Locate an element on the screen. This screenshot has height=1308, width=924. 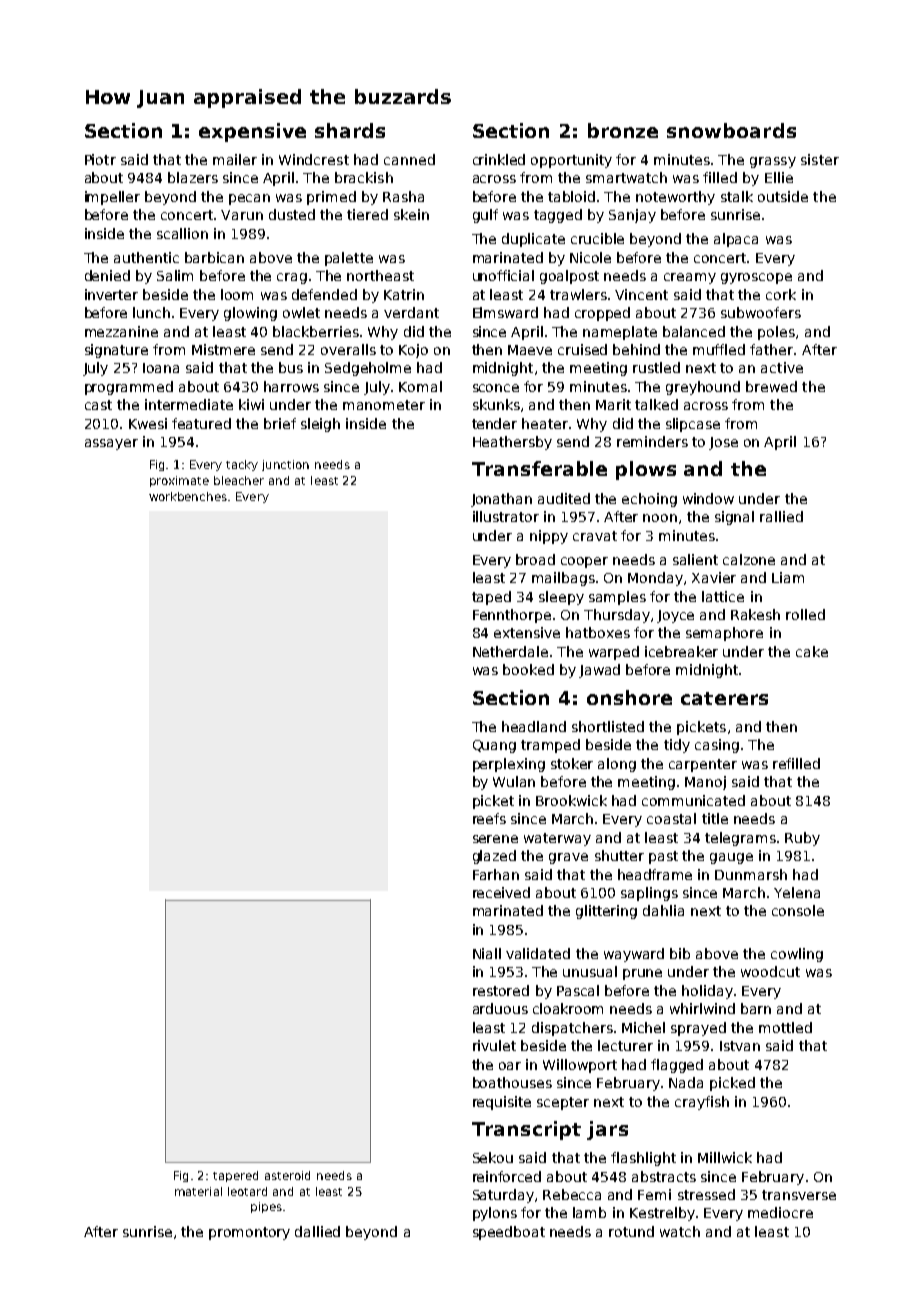
calzone is located at coordinates (749, 559).
